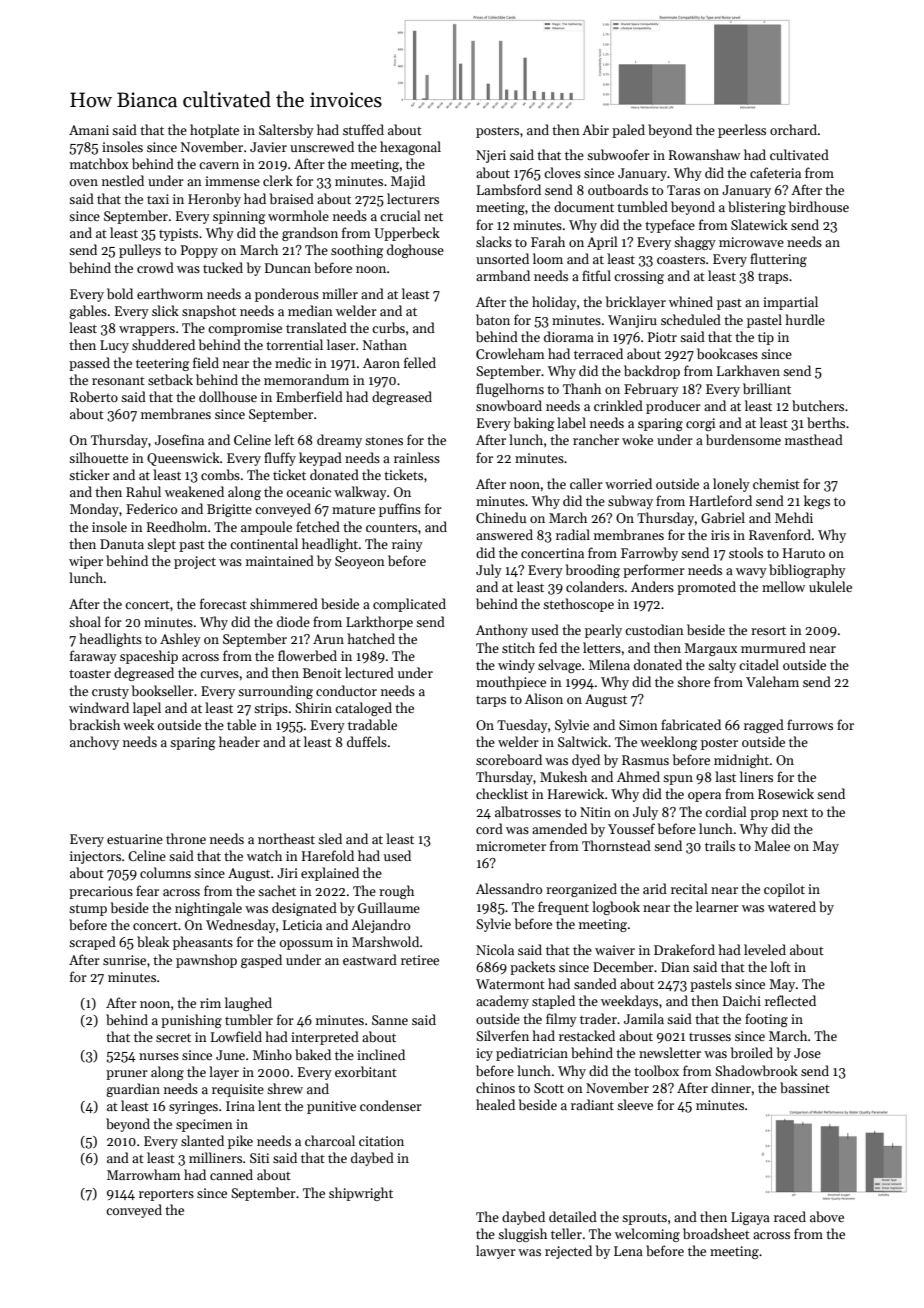  What do you see at coordinates (166, 1195) in the screenshot?
I see `reporters` at bounding box center [166, 1195].
